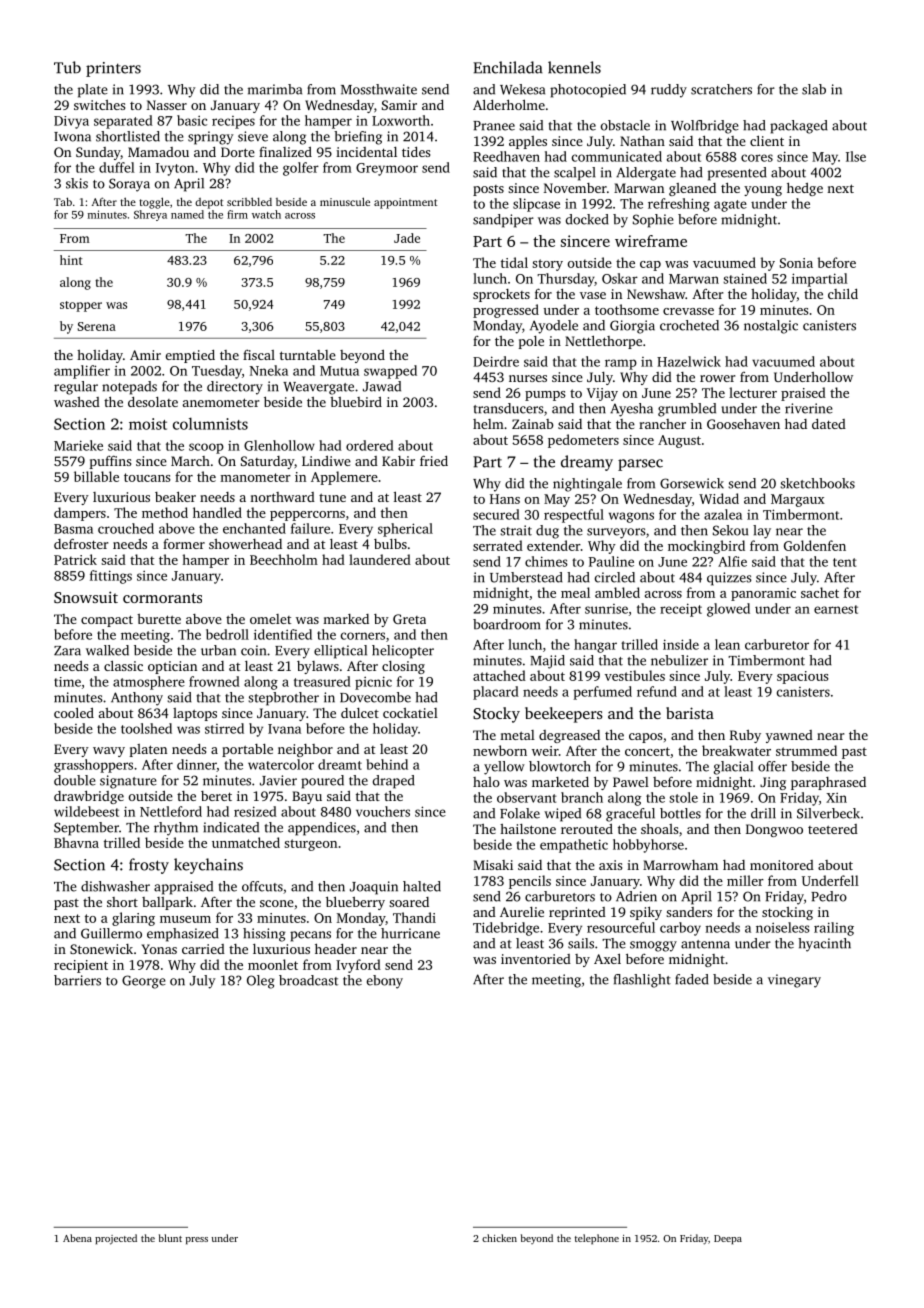 The image size is (924, 1308). I want to click on Patrick, so click(75, 559).
